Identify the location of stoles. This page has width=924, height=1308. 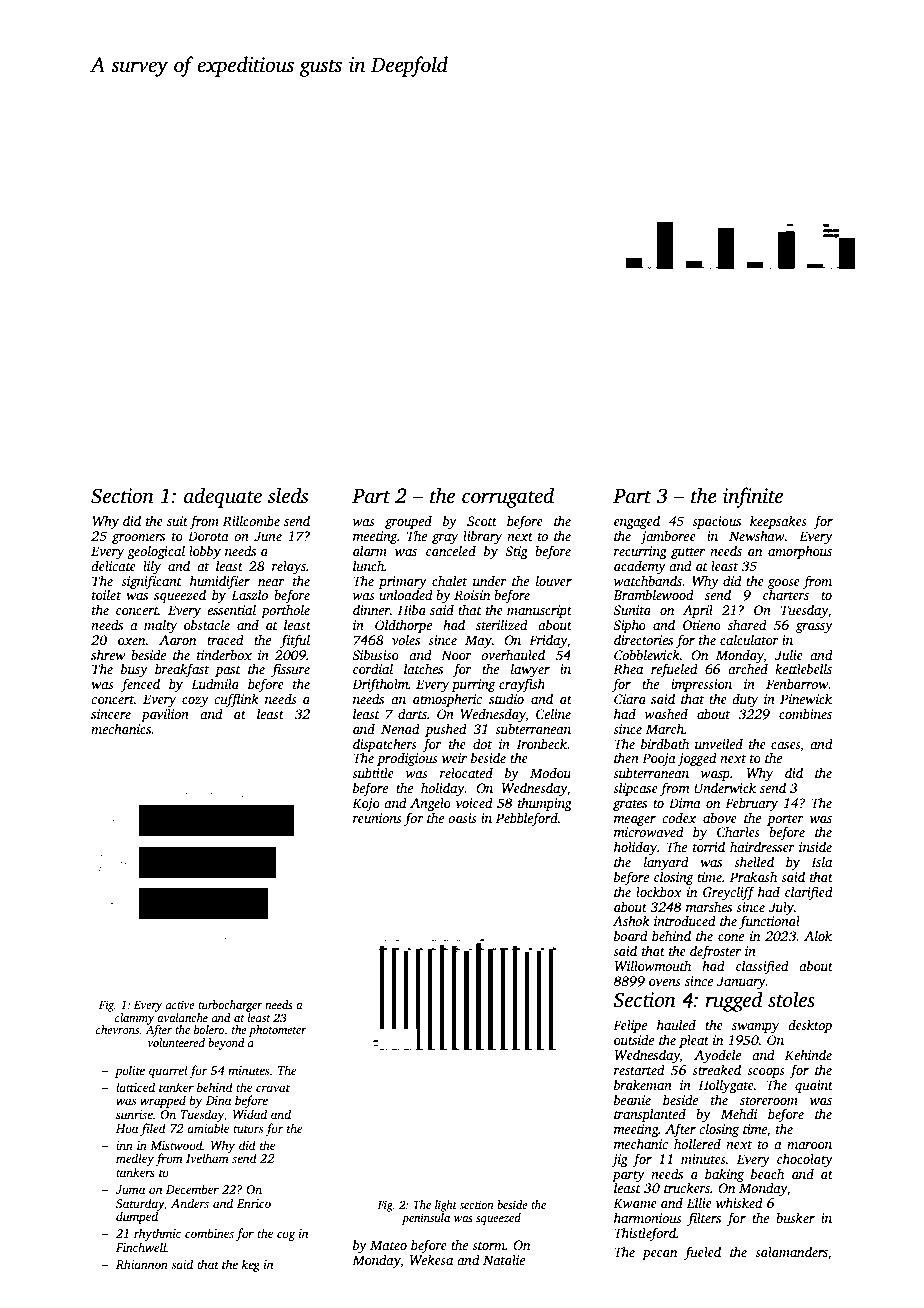
(791, 999).
